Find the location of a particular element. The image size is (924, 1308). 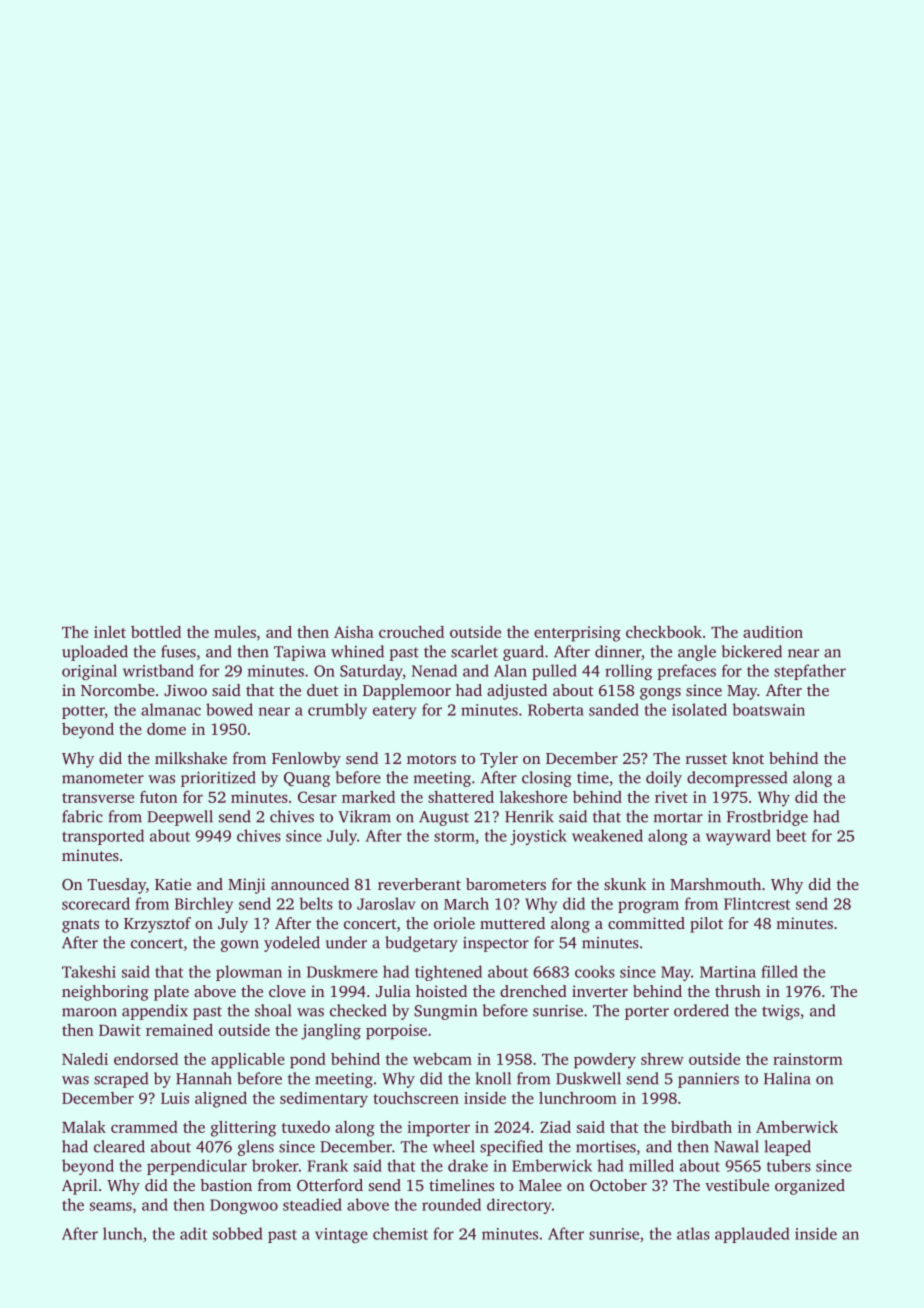

seams is located at coordinates (111, 1206).
